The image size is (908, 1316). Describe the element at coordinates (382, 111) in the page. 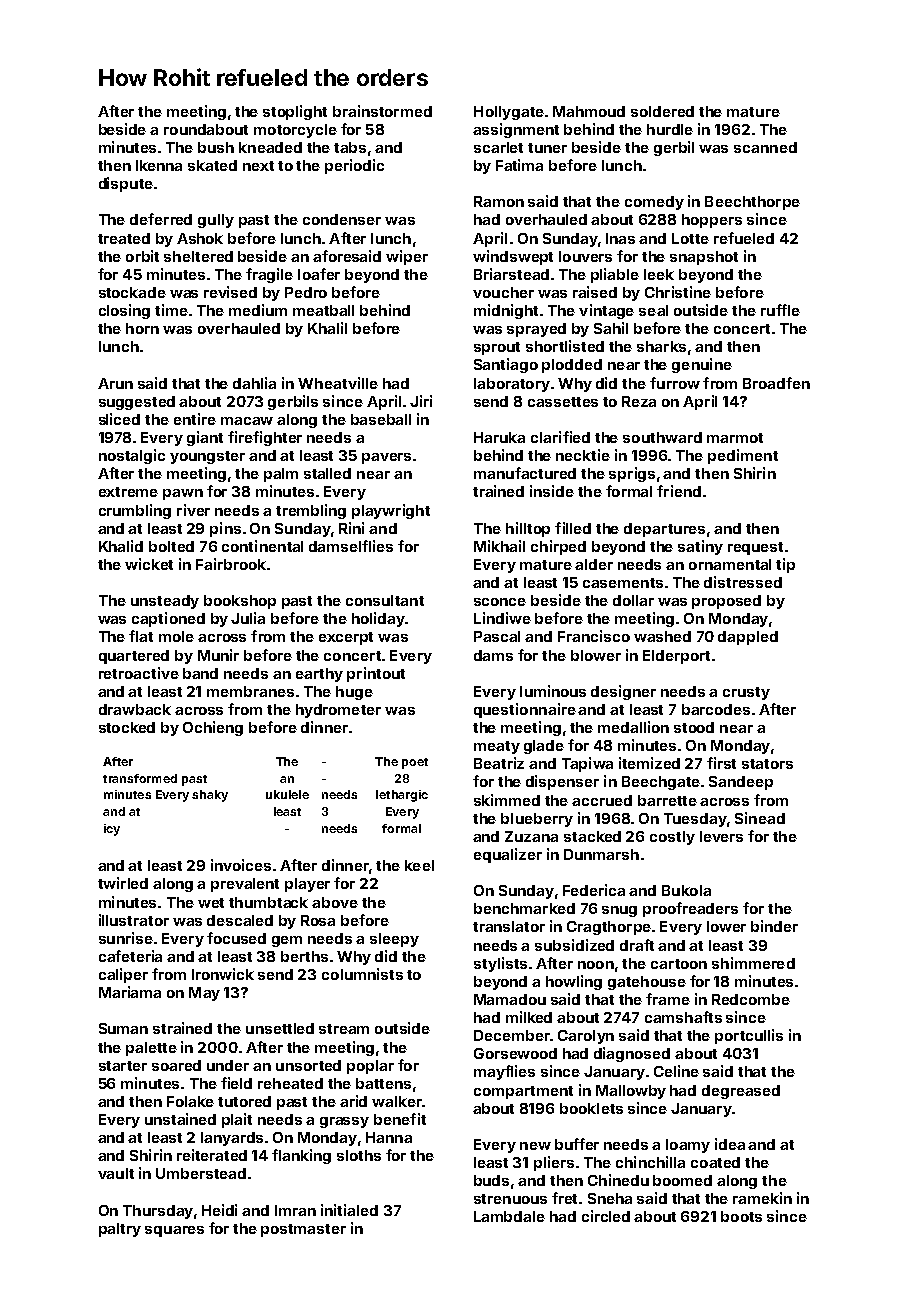

I see `brainstormed` at that location.
